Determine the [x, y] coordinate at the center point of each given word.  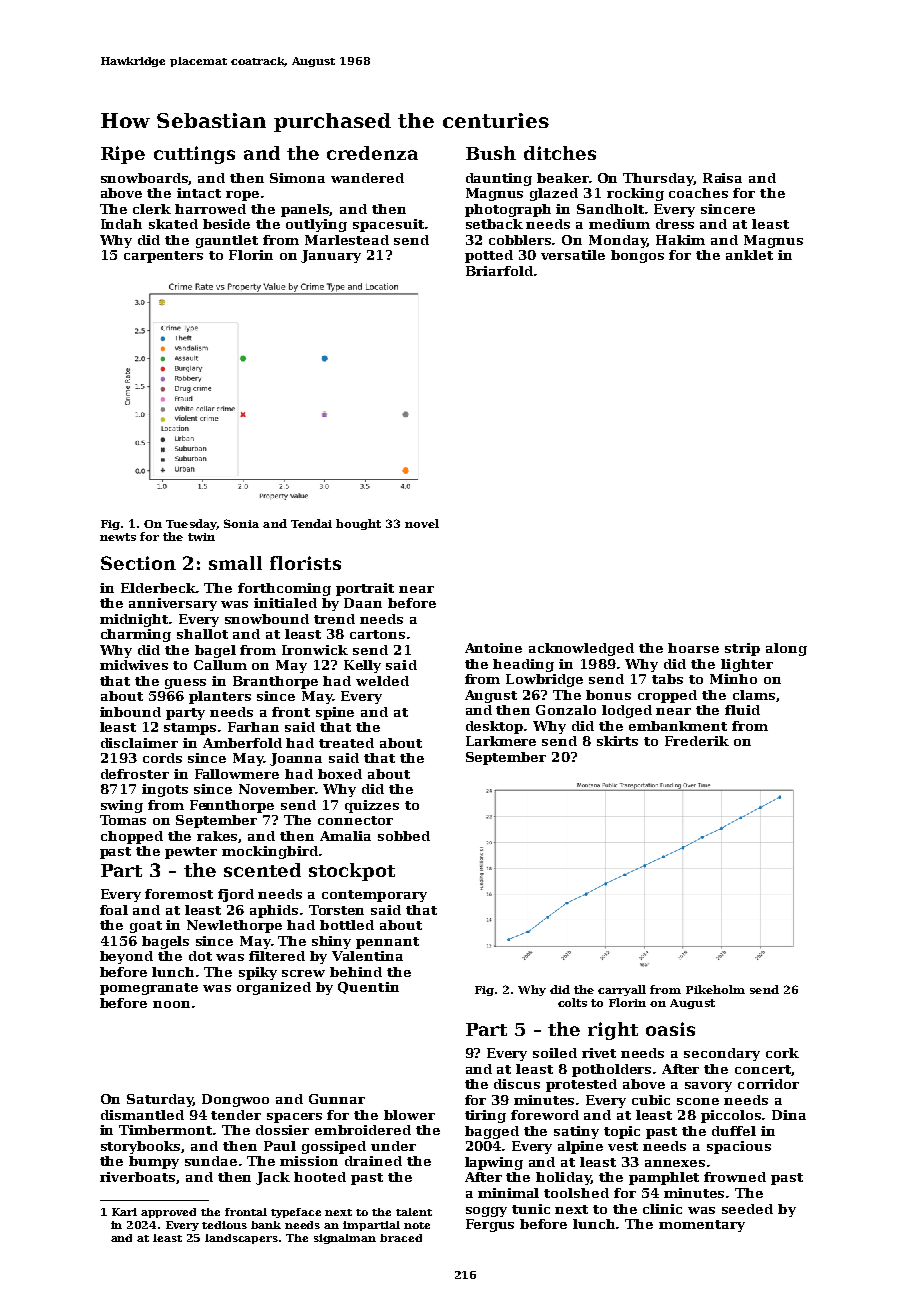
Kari [124, 1212]
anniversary [173, 604]
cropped [667, 696]
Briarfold [499, 271]
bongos [637, 256]
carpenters [163, 257]
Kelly [362, 666]
